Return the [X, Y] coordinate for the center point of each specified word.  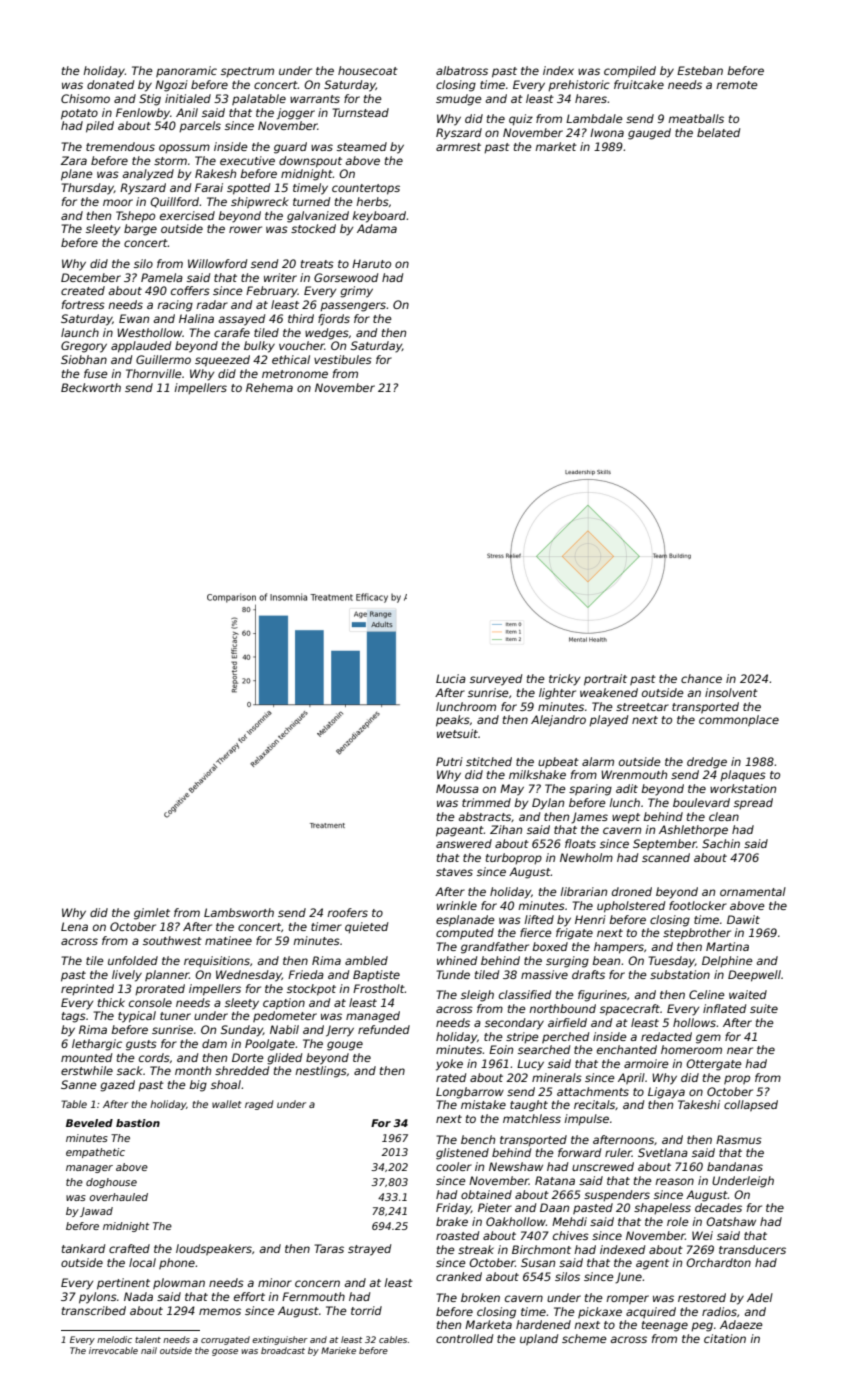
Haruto [371, 263]
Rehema [269, 387]
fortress [83, 304]
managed [373, 1017]
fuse [96, 373]
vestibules [343, 359]
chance [701, 678]
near [740, 1050]
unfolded [133, 960]
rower [245, 229]
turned [311, 201]
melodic [114, 1339]
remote [737, 85]
